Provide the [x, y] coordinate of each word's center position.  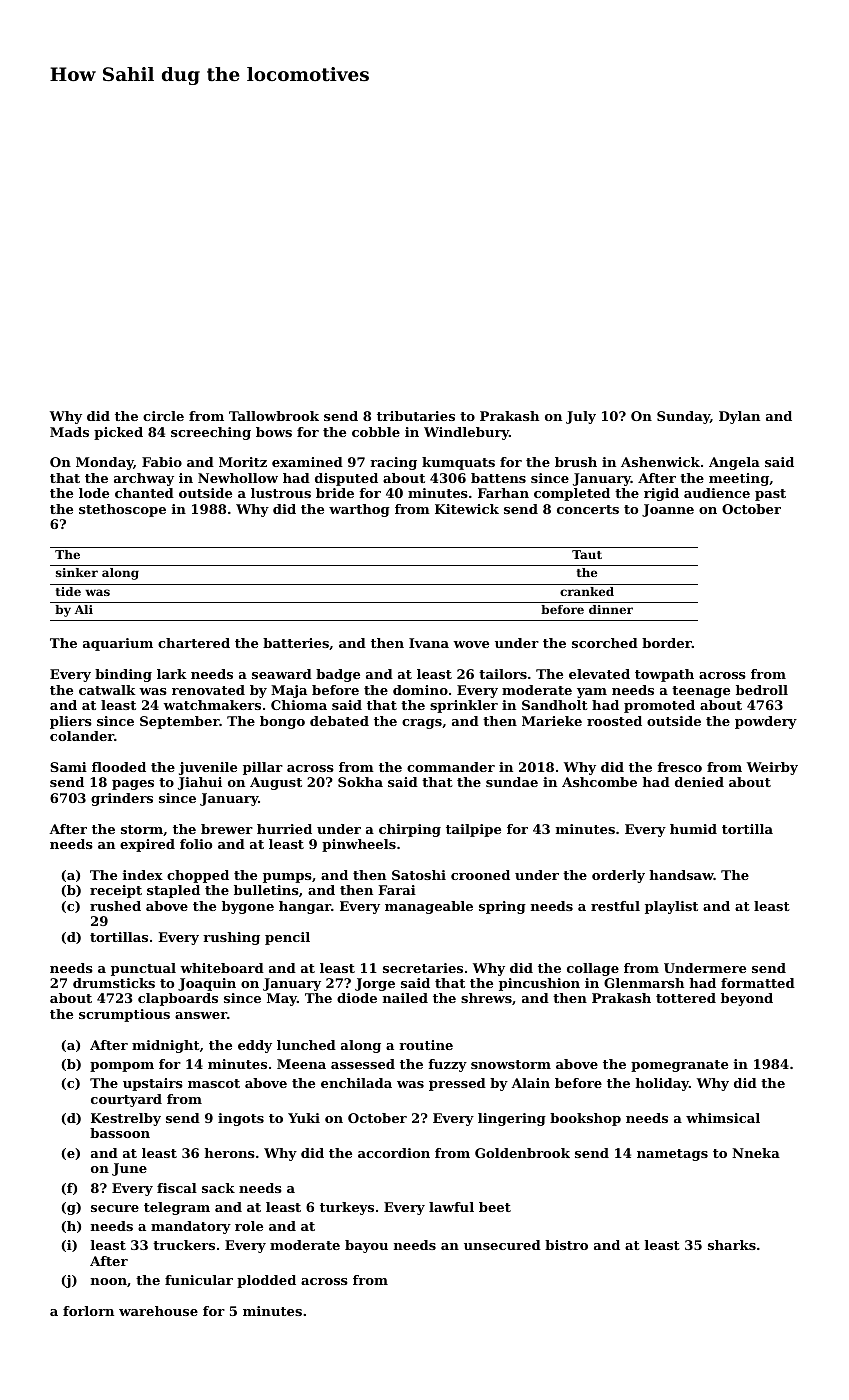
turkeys [347, 1208]
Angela [734, 463]
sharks [732, 1245]
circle [163, 416]
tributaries [416, 416]
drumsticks [114, 983]
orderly [618, 876]
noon [109, 1281]
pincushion [539, 984]
